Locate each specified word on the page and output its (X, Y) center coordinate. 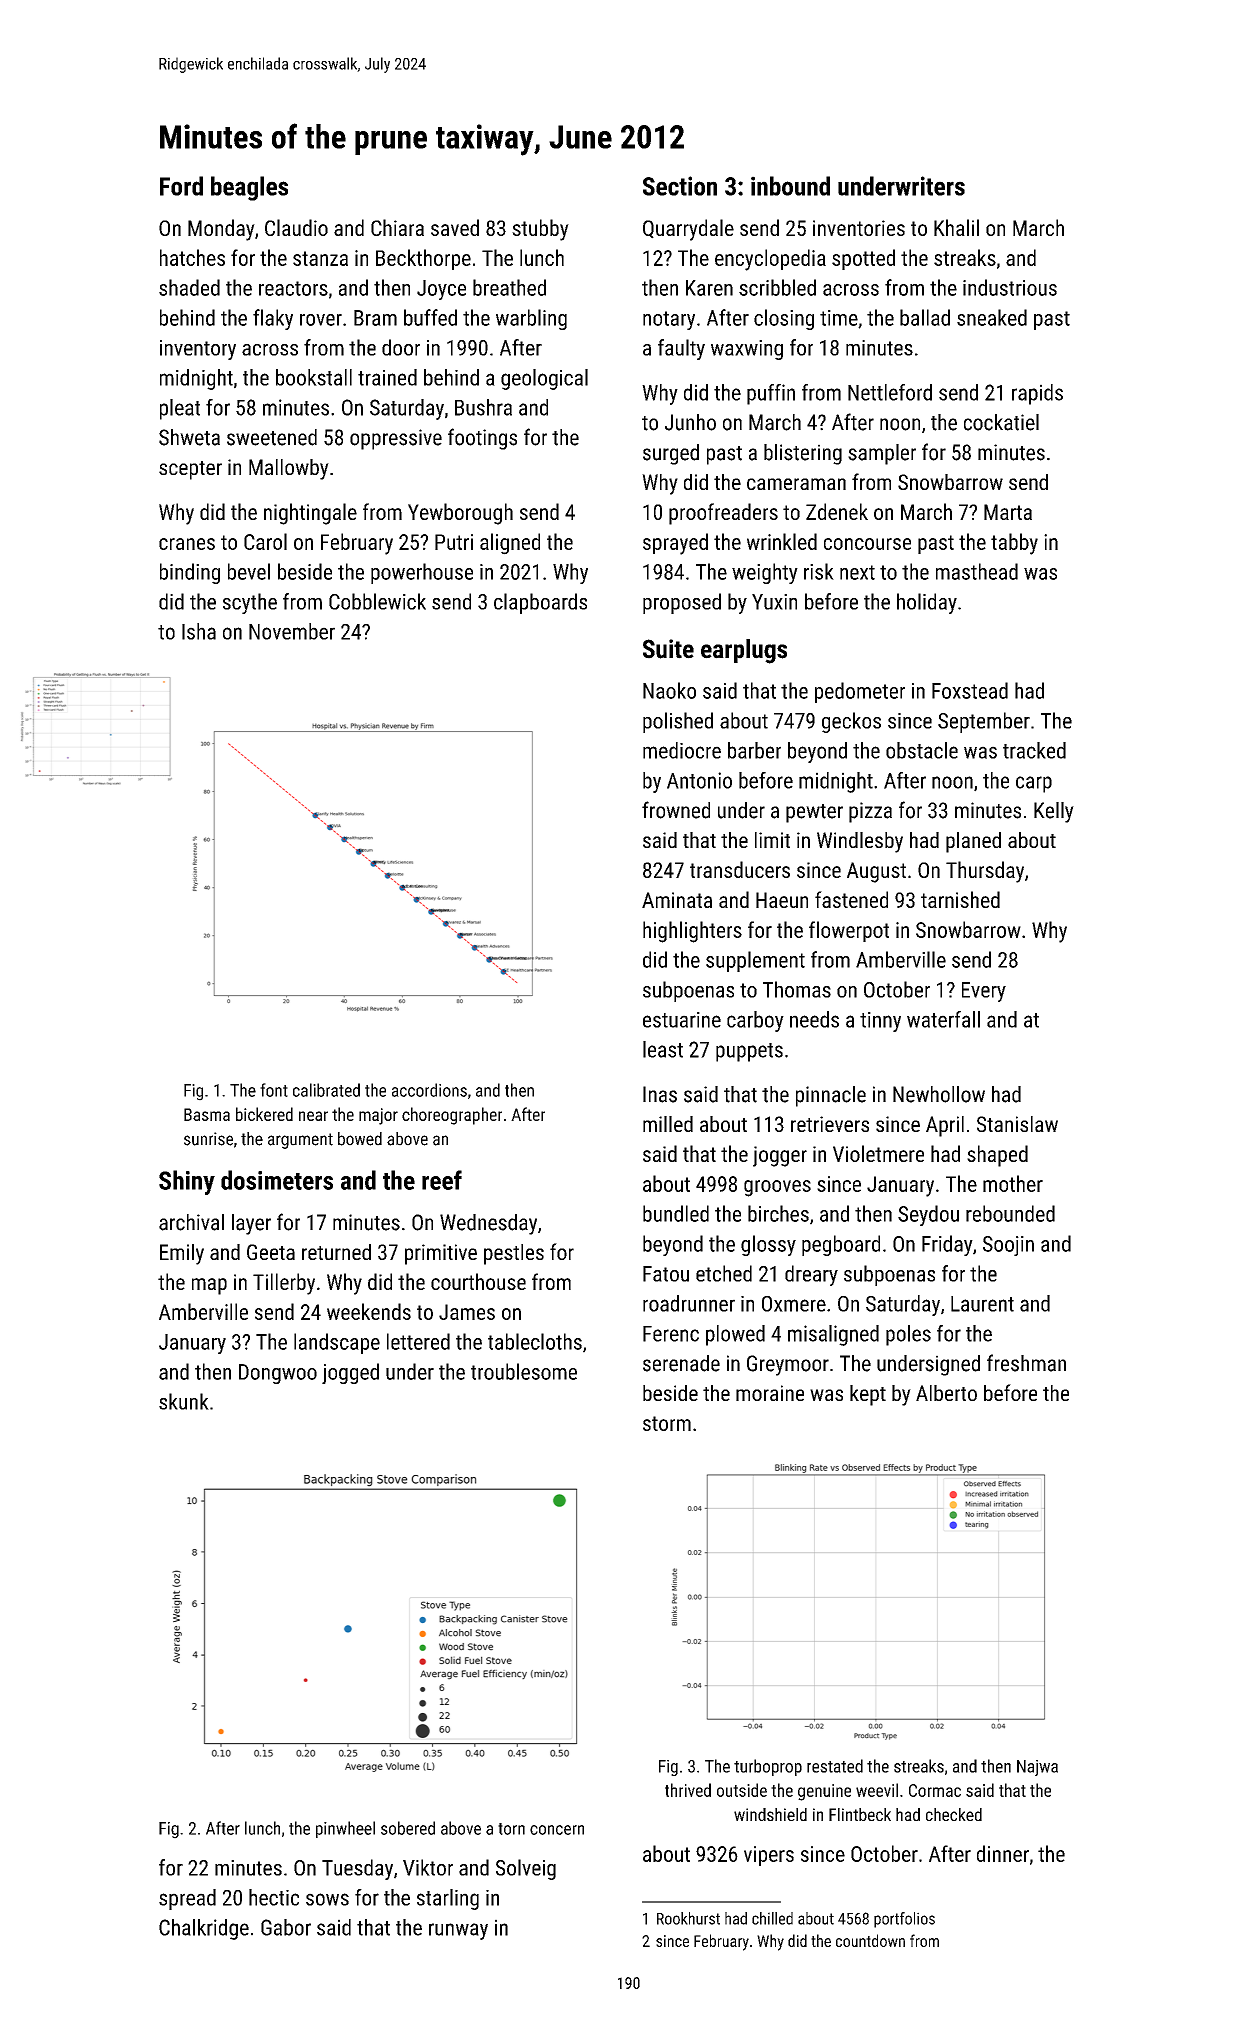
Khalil (956, 227)
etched (724, 1273)
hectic (274, 1897)
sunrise (208, 1139)
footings (482, 439)
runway (458, 1931)
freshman (1026, 1363)
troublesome (524, 1371)
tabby (1014, 544)
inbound (790, 186)
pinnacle (831, 1096)
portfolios (904, 1920)
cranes (187, 544)
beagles (249, 188)
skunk (184, 1401)
